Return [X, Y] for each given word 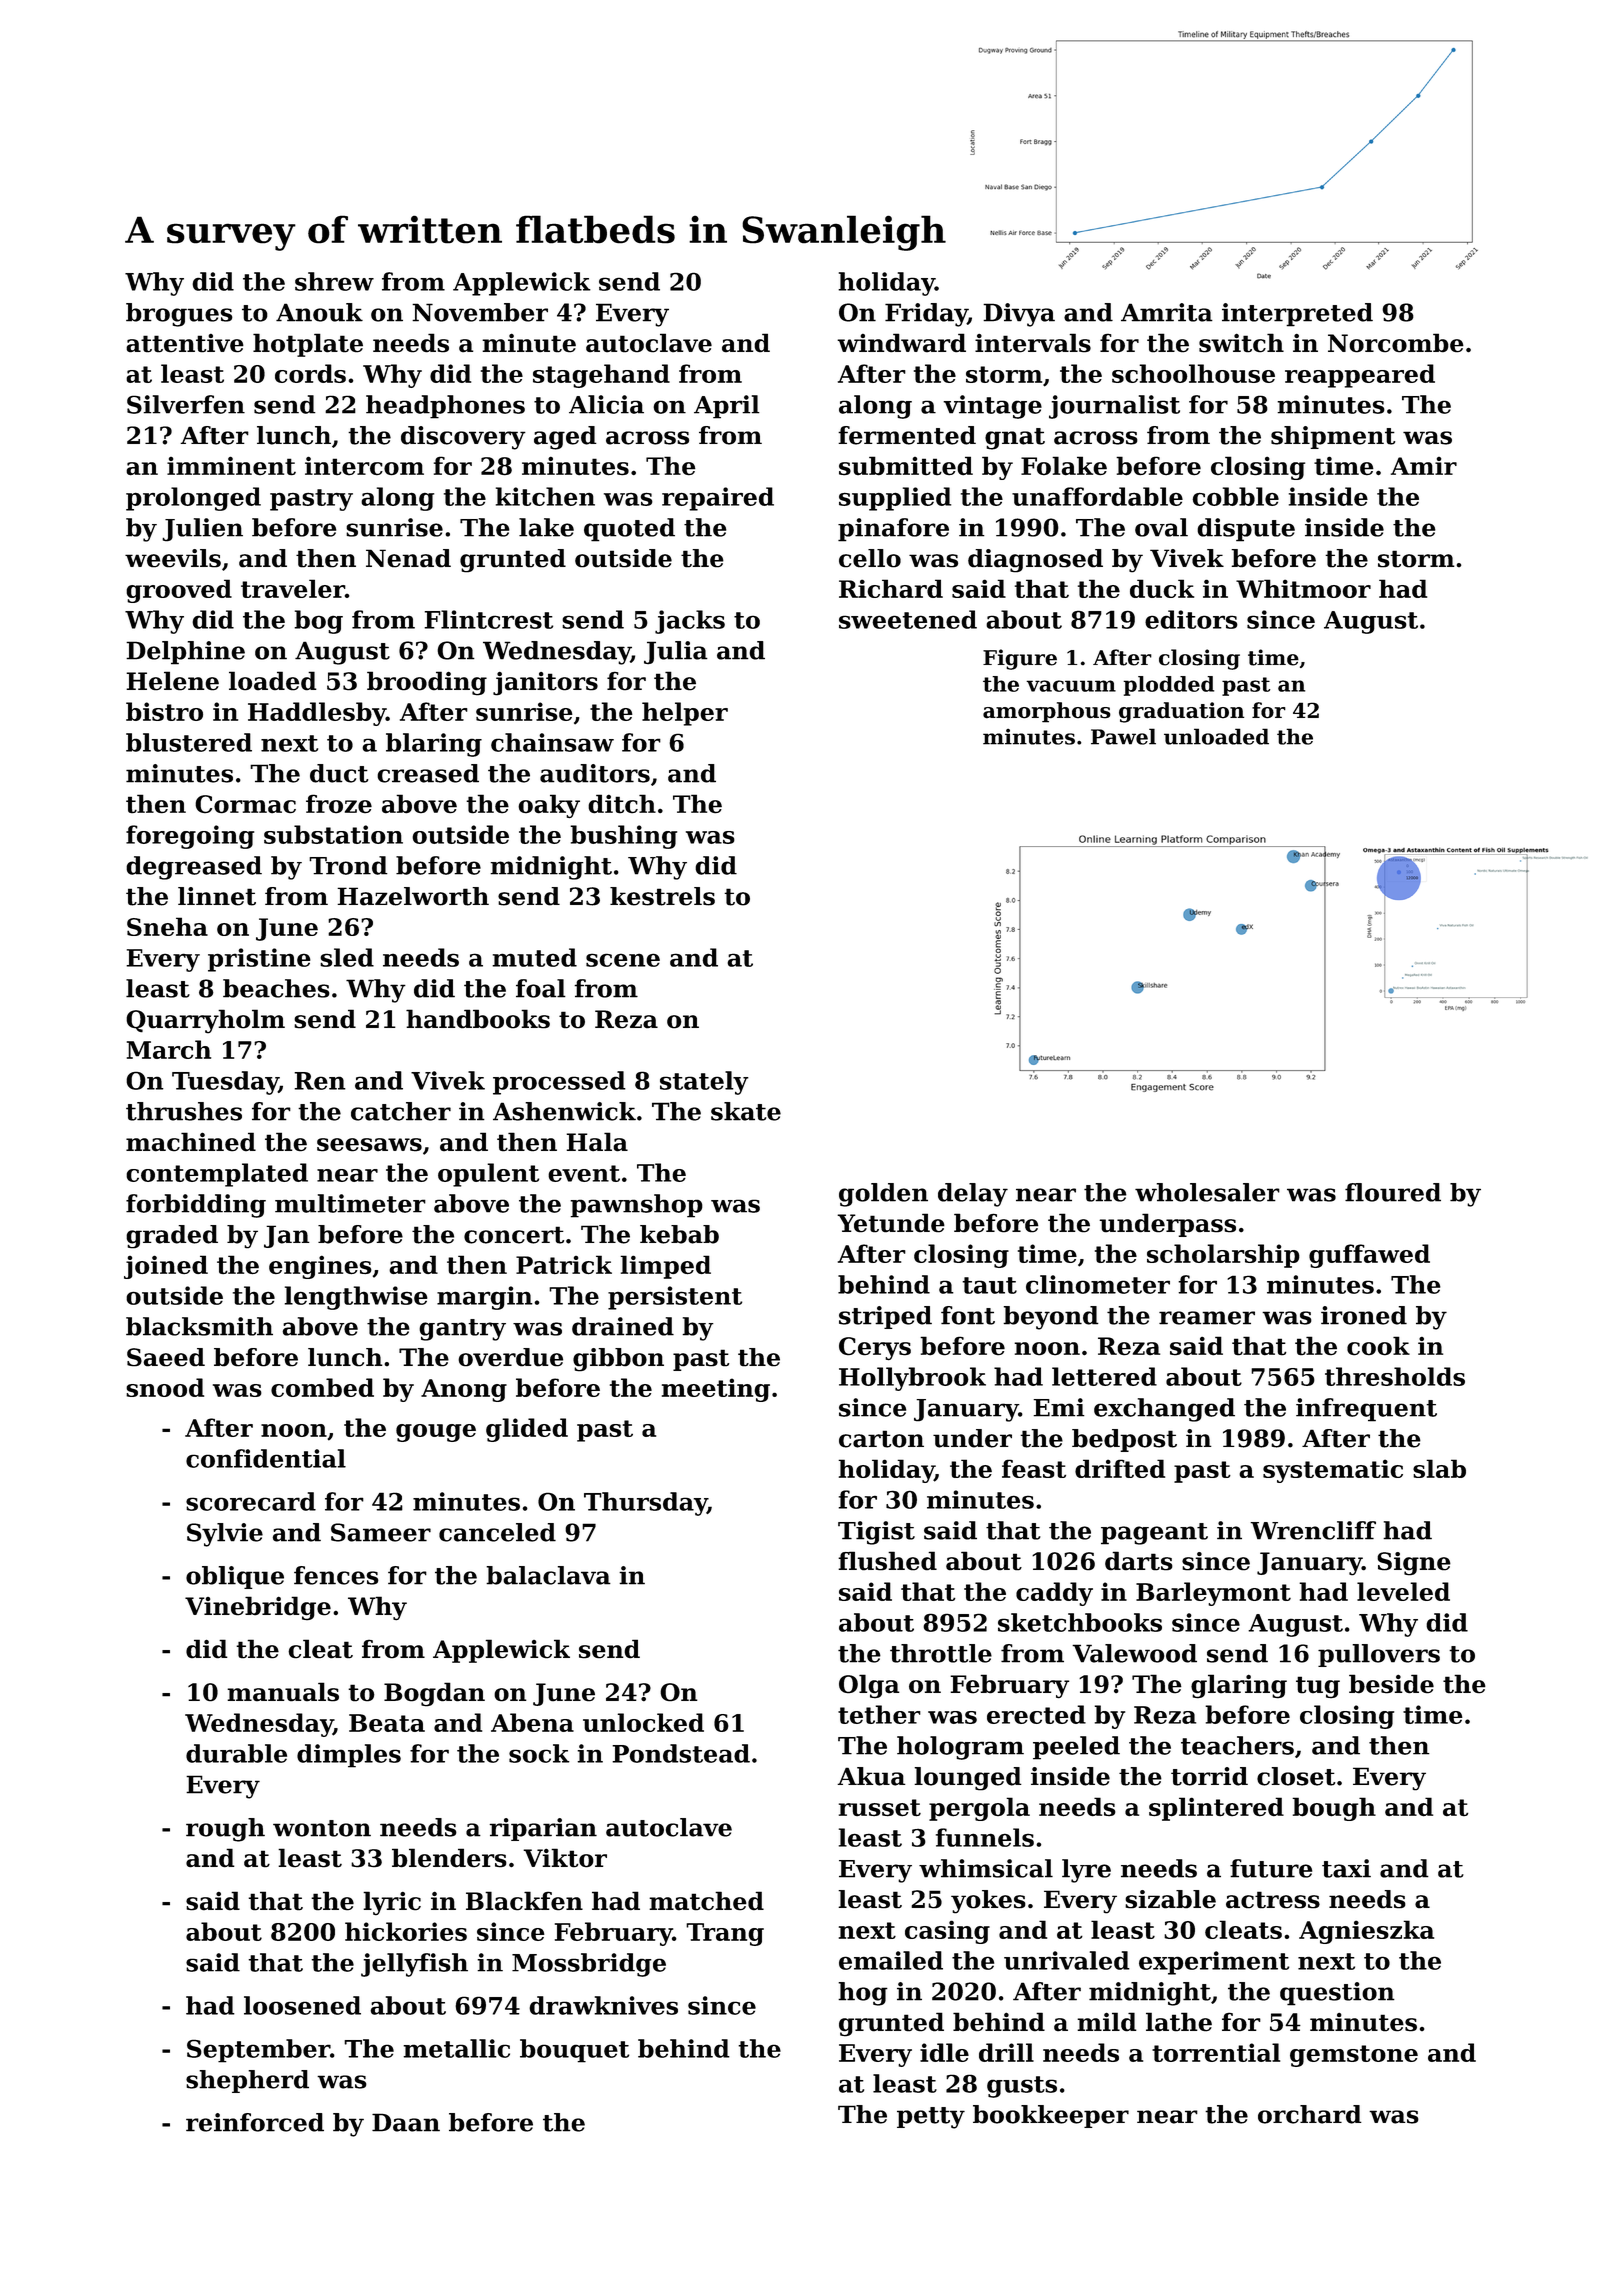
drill [1006, 2052]
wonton [322, 1828]
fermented [907, 435]
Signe [1414, 1564]
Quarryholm [205, 1021]
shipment [1333, 437]
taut [989, 1285]
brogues [179, 315]
